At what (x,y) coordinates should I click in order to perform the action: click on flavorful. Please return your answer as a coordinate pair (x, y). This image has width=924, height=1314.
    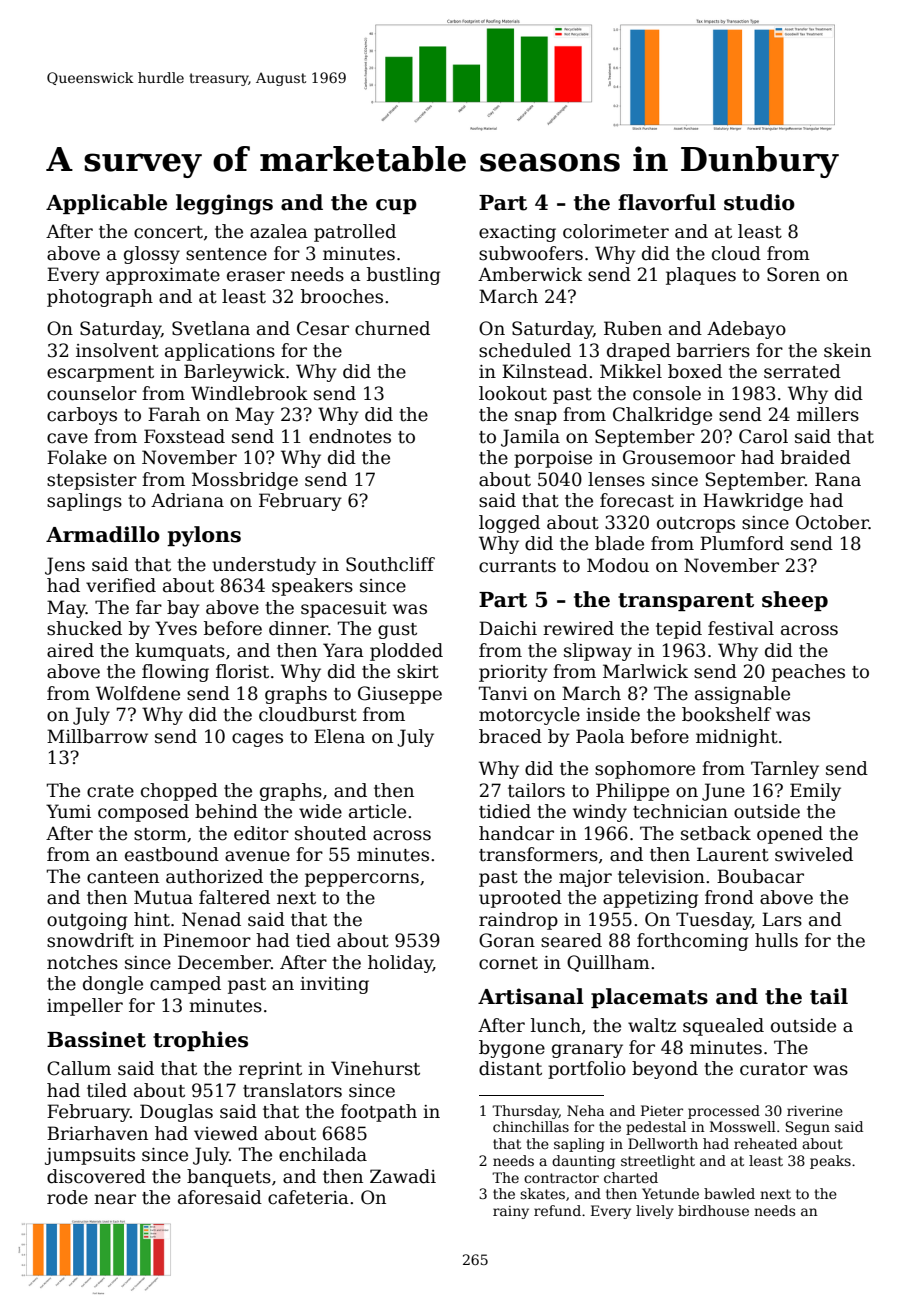
    Looking at the image, I should click on (667, 202).
